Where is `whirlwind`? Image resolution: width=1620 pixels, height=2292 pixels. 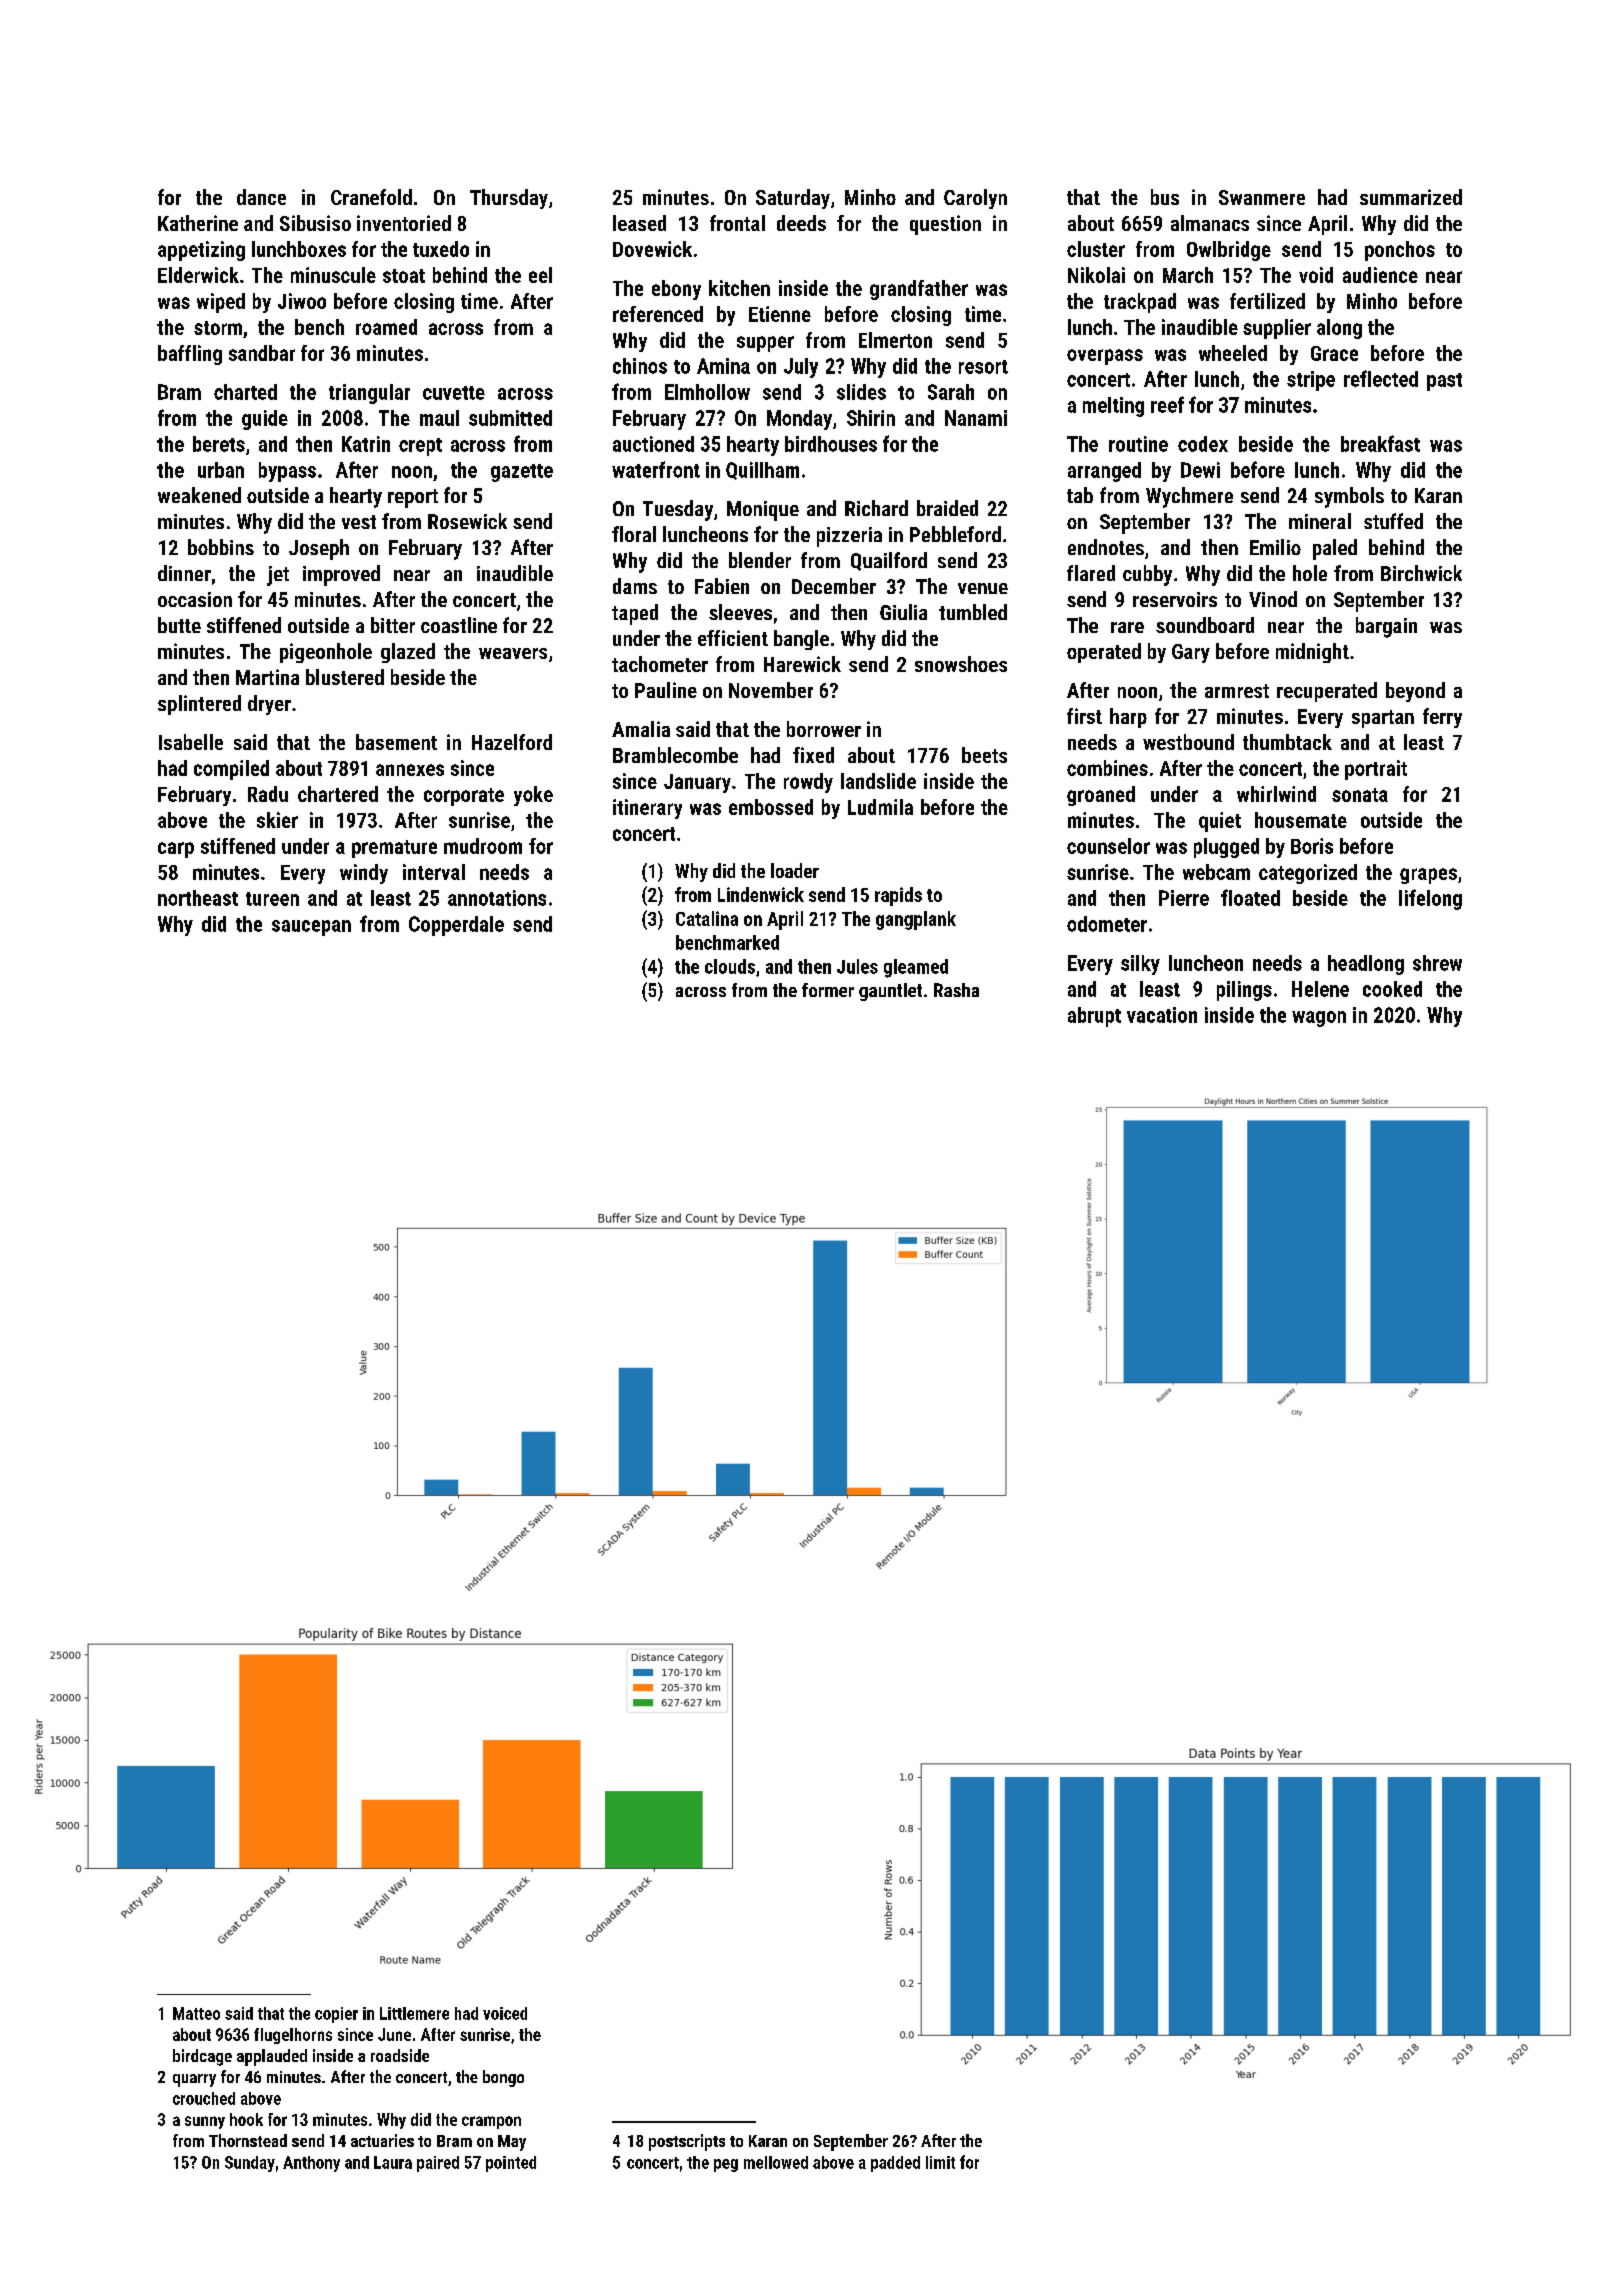 whirlwind is located at coordinates (1276, 794).
